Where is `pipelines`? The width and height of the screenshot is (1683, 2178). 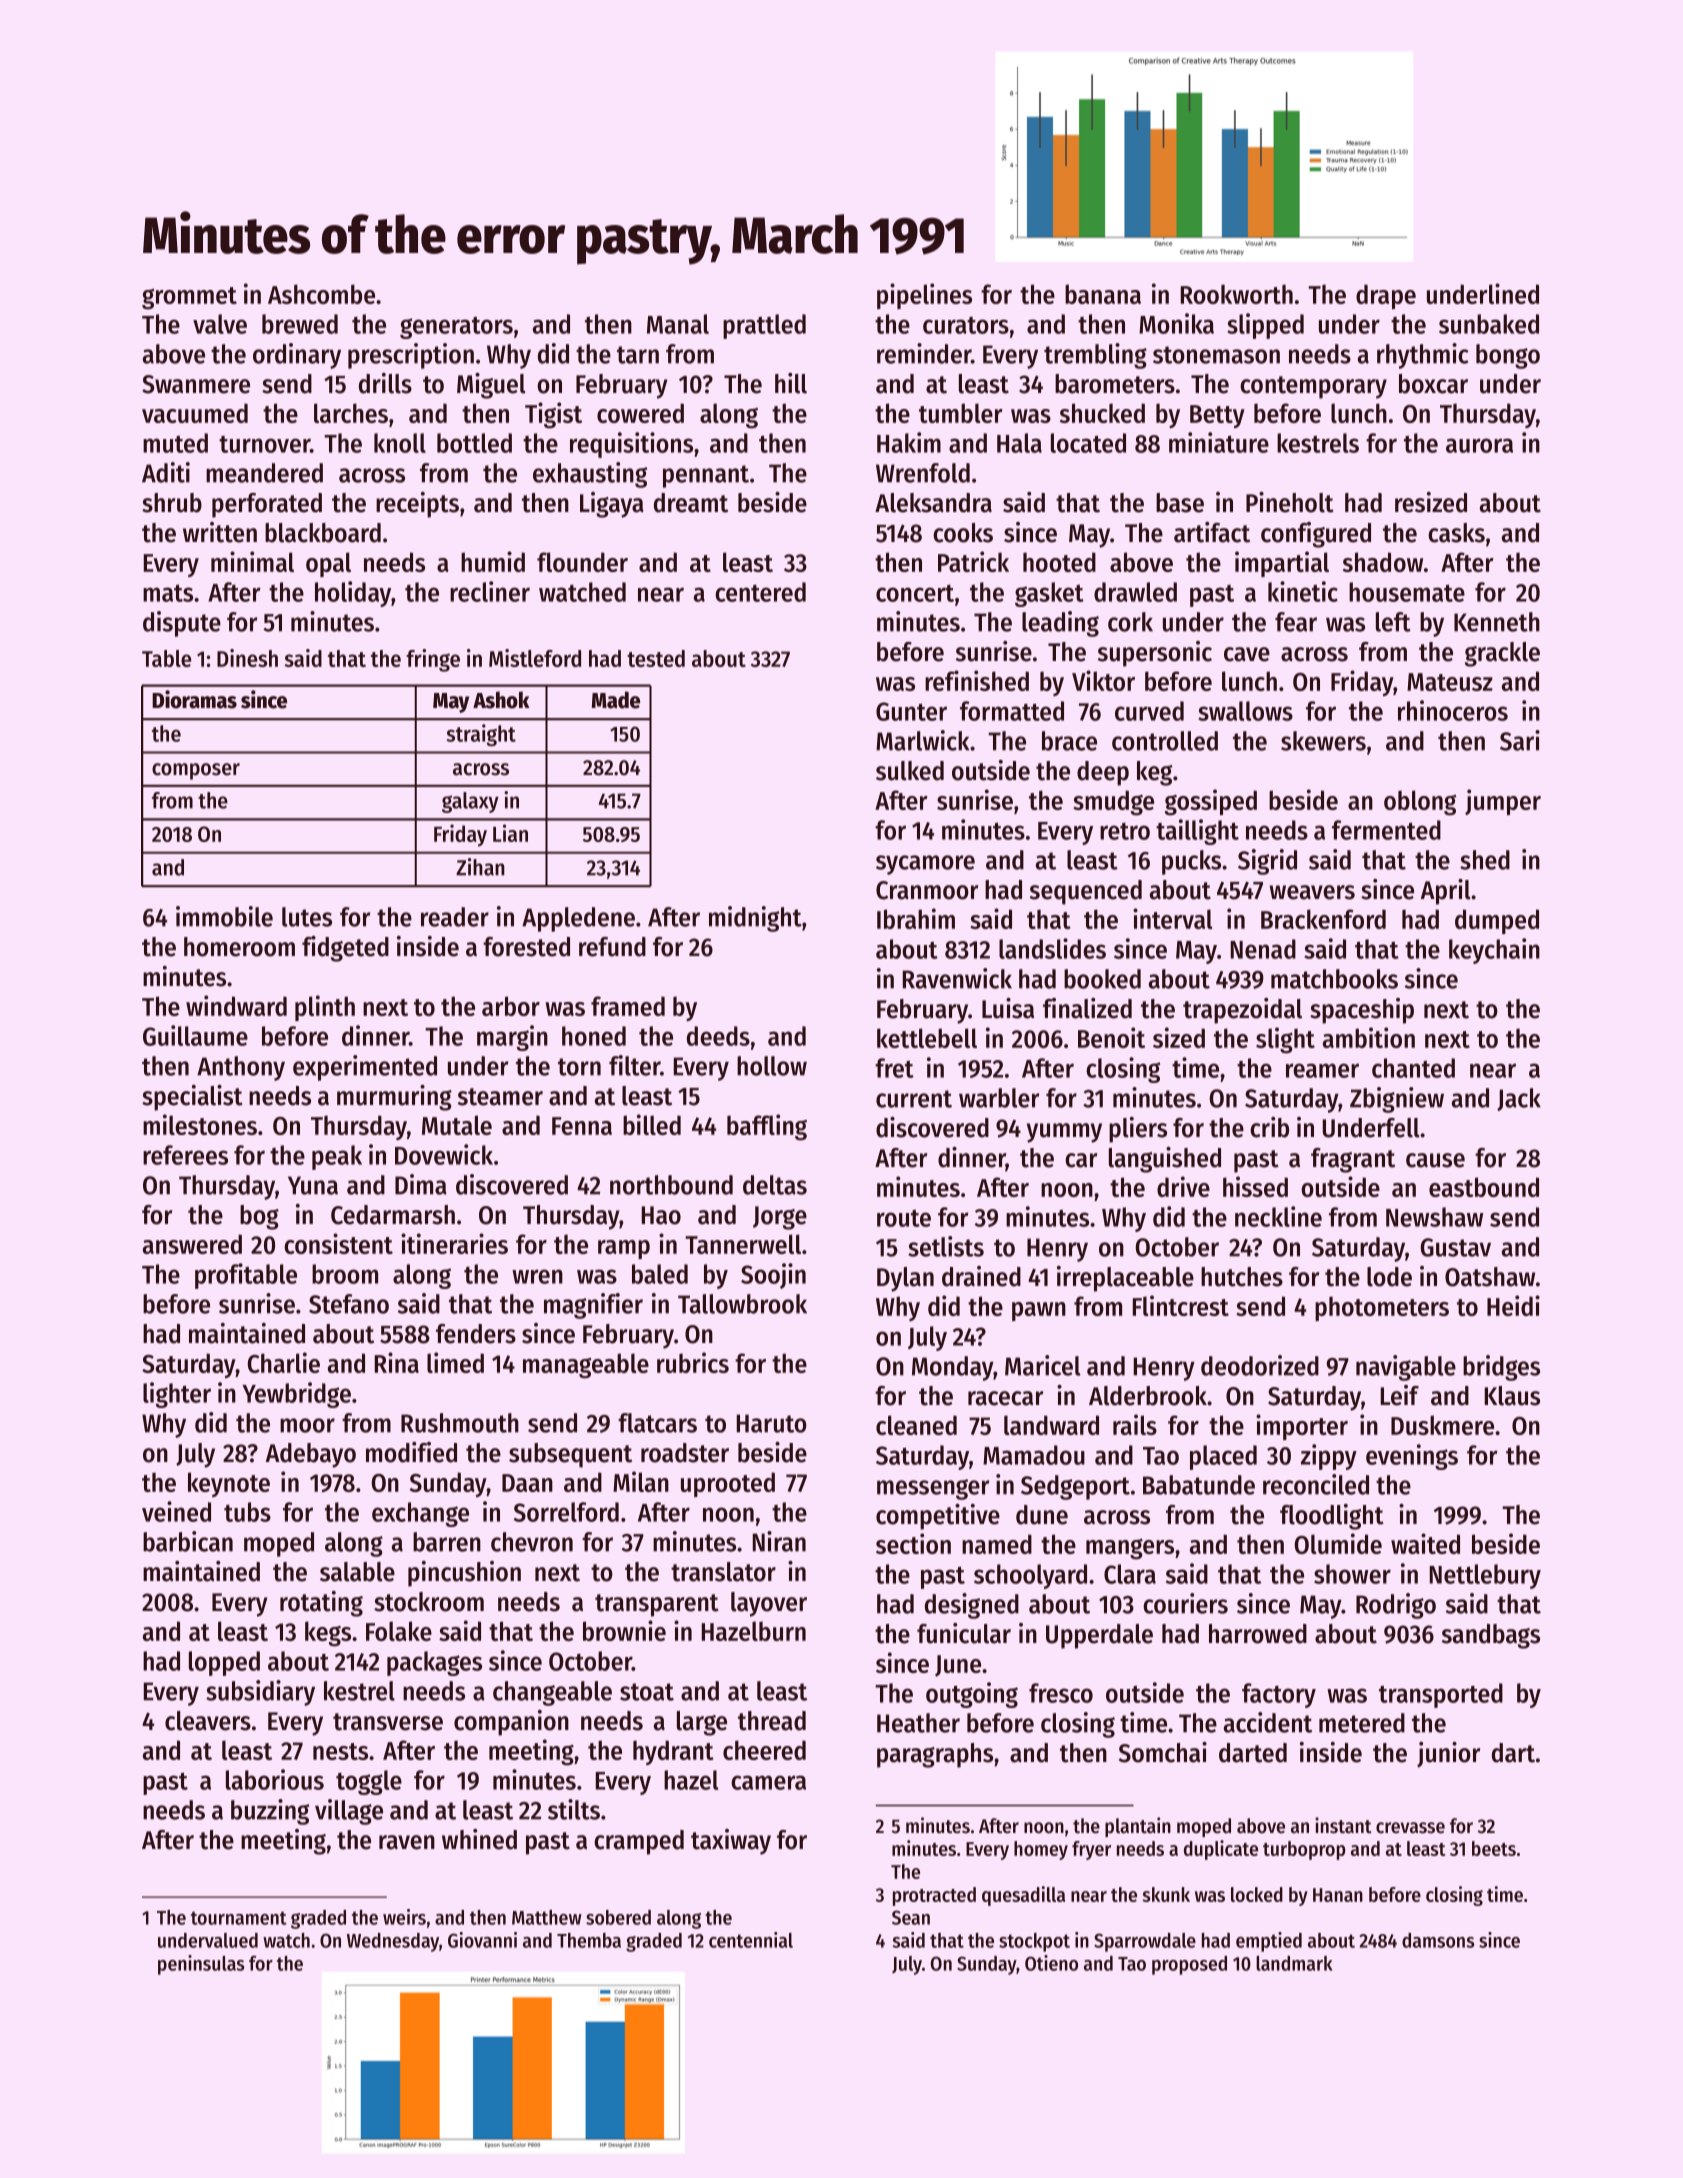
pipelines is located at coordinates (924, 296).
